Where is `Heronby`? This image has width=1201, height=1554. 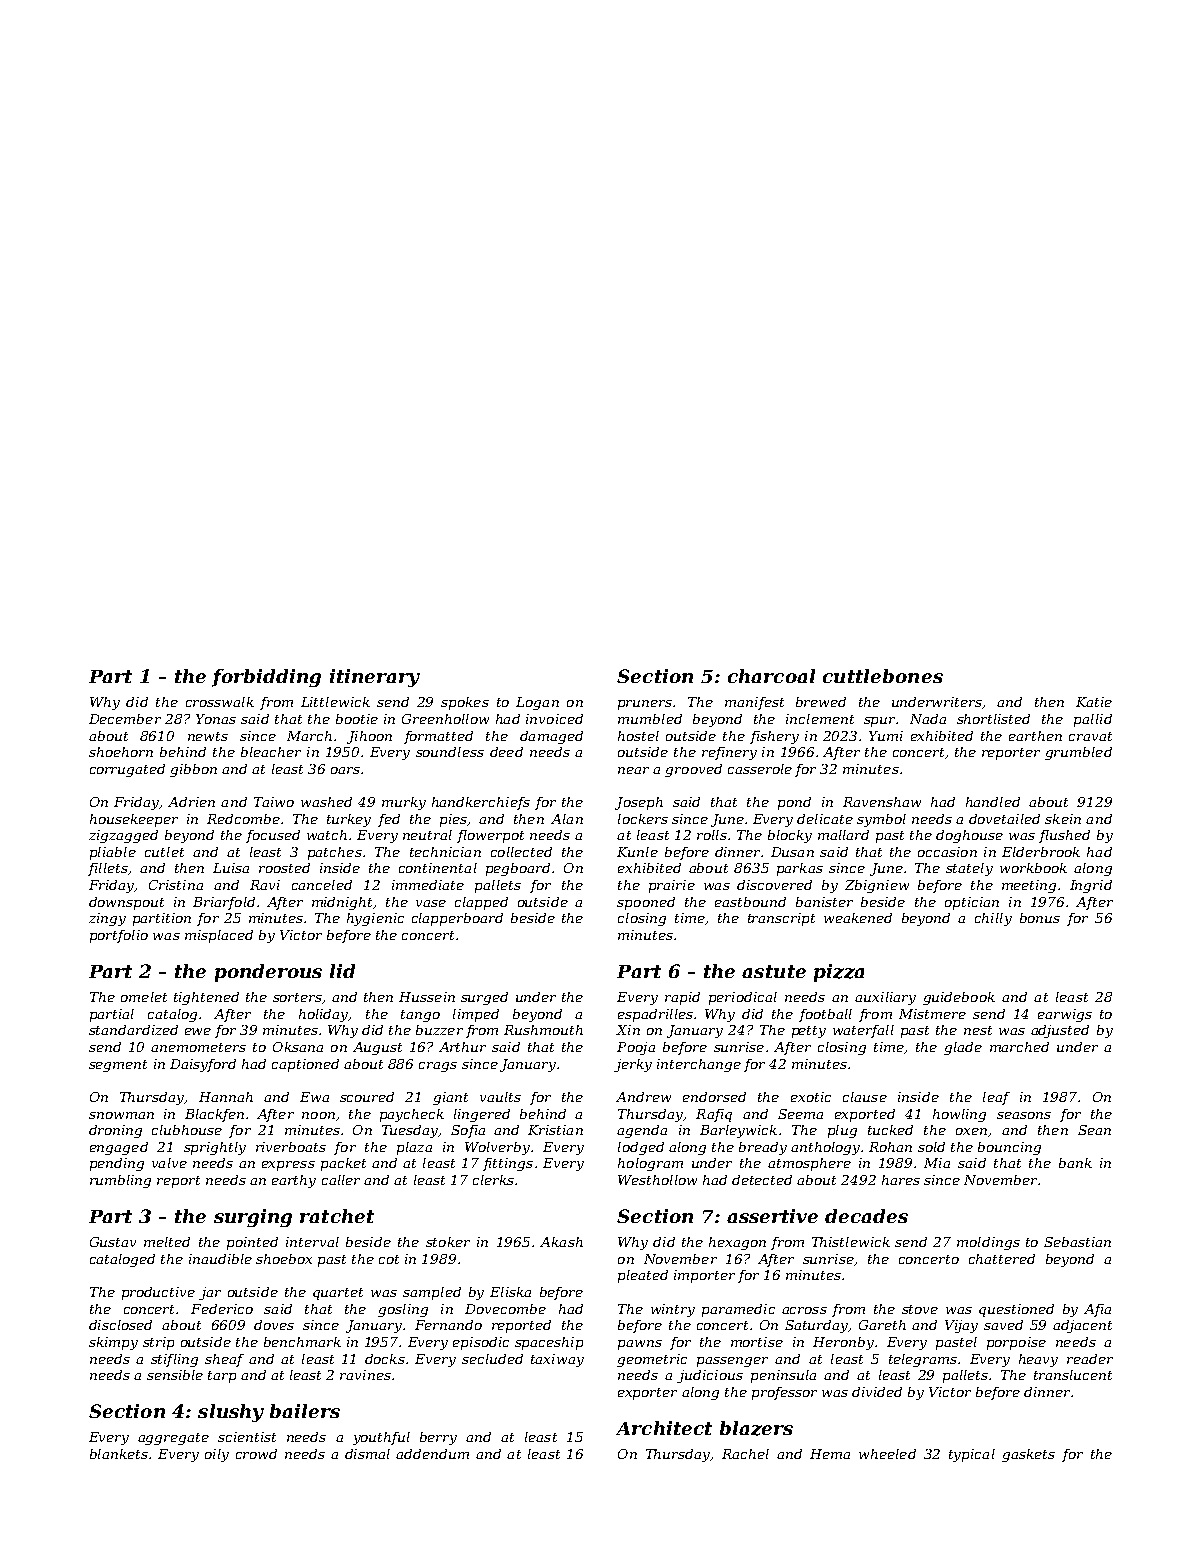 Heronby is located at coordinates (843, 1343).
